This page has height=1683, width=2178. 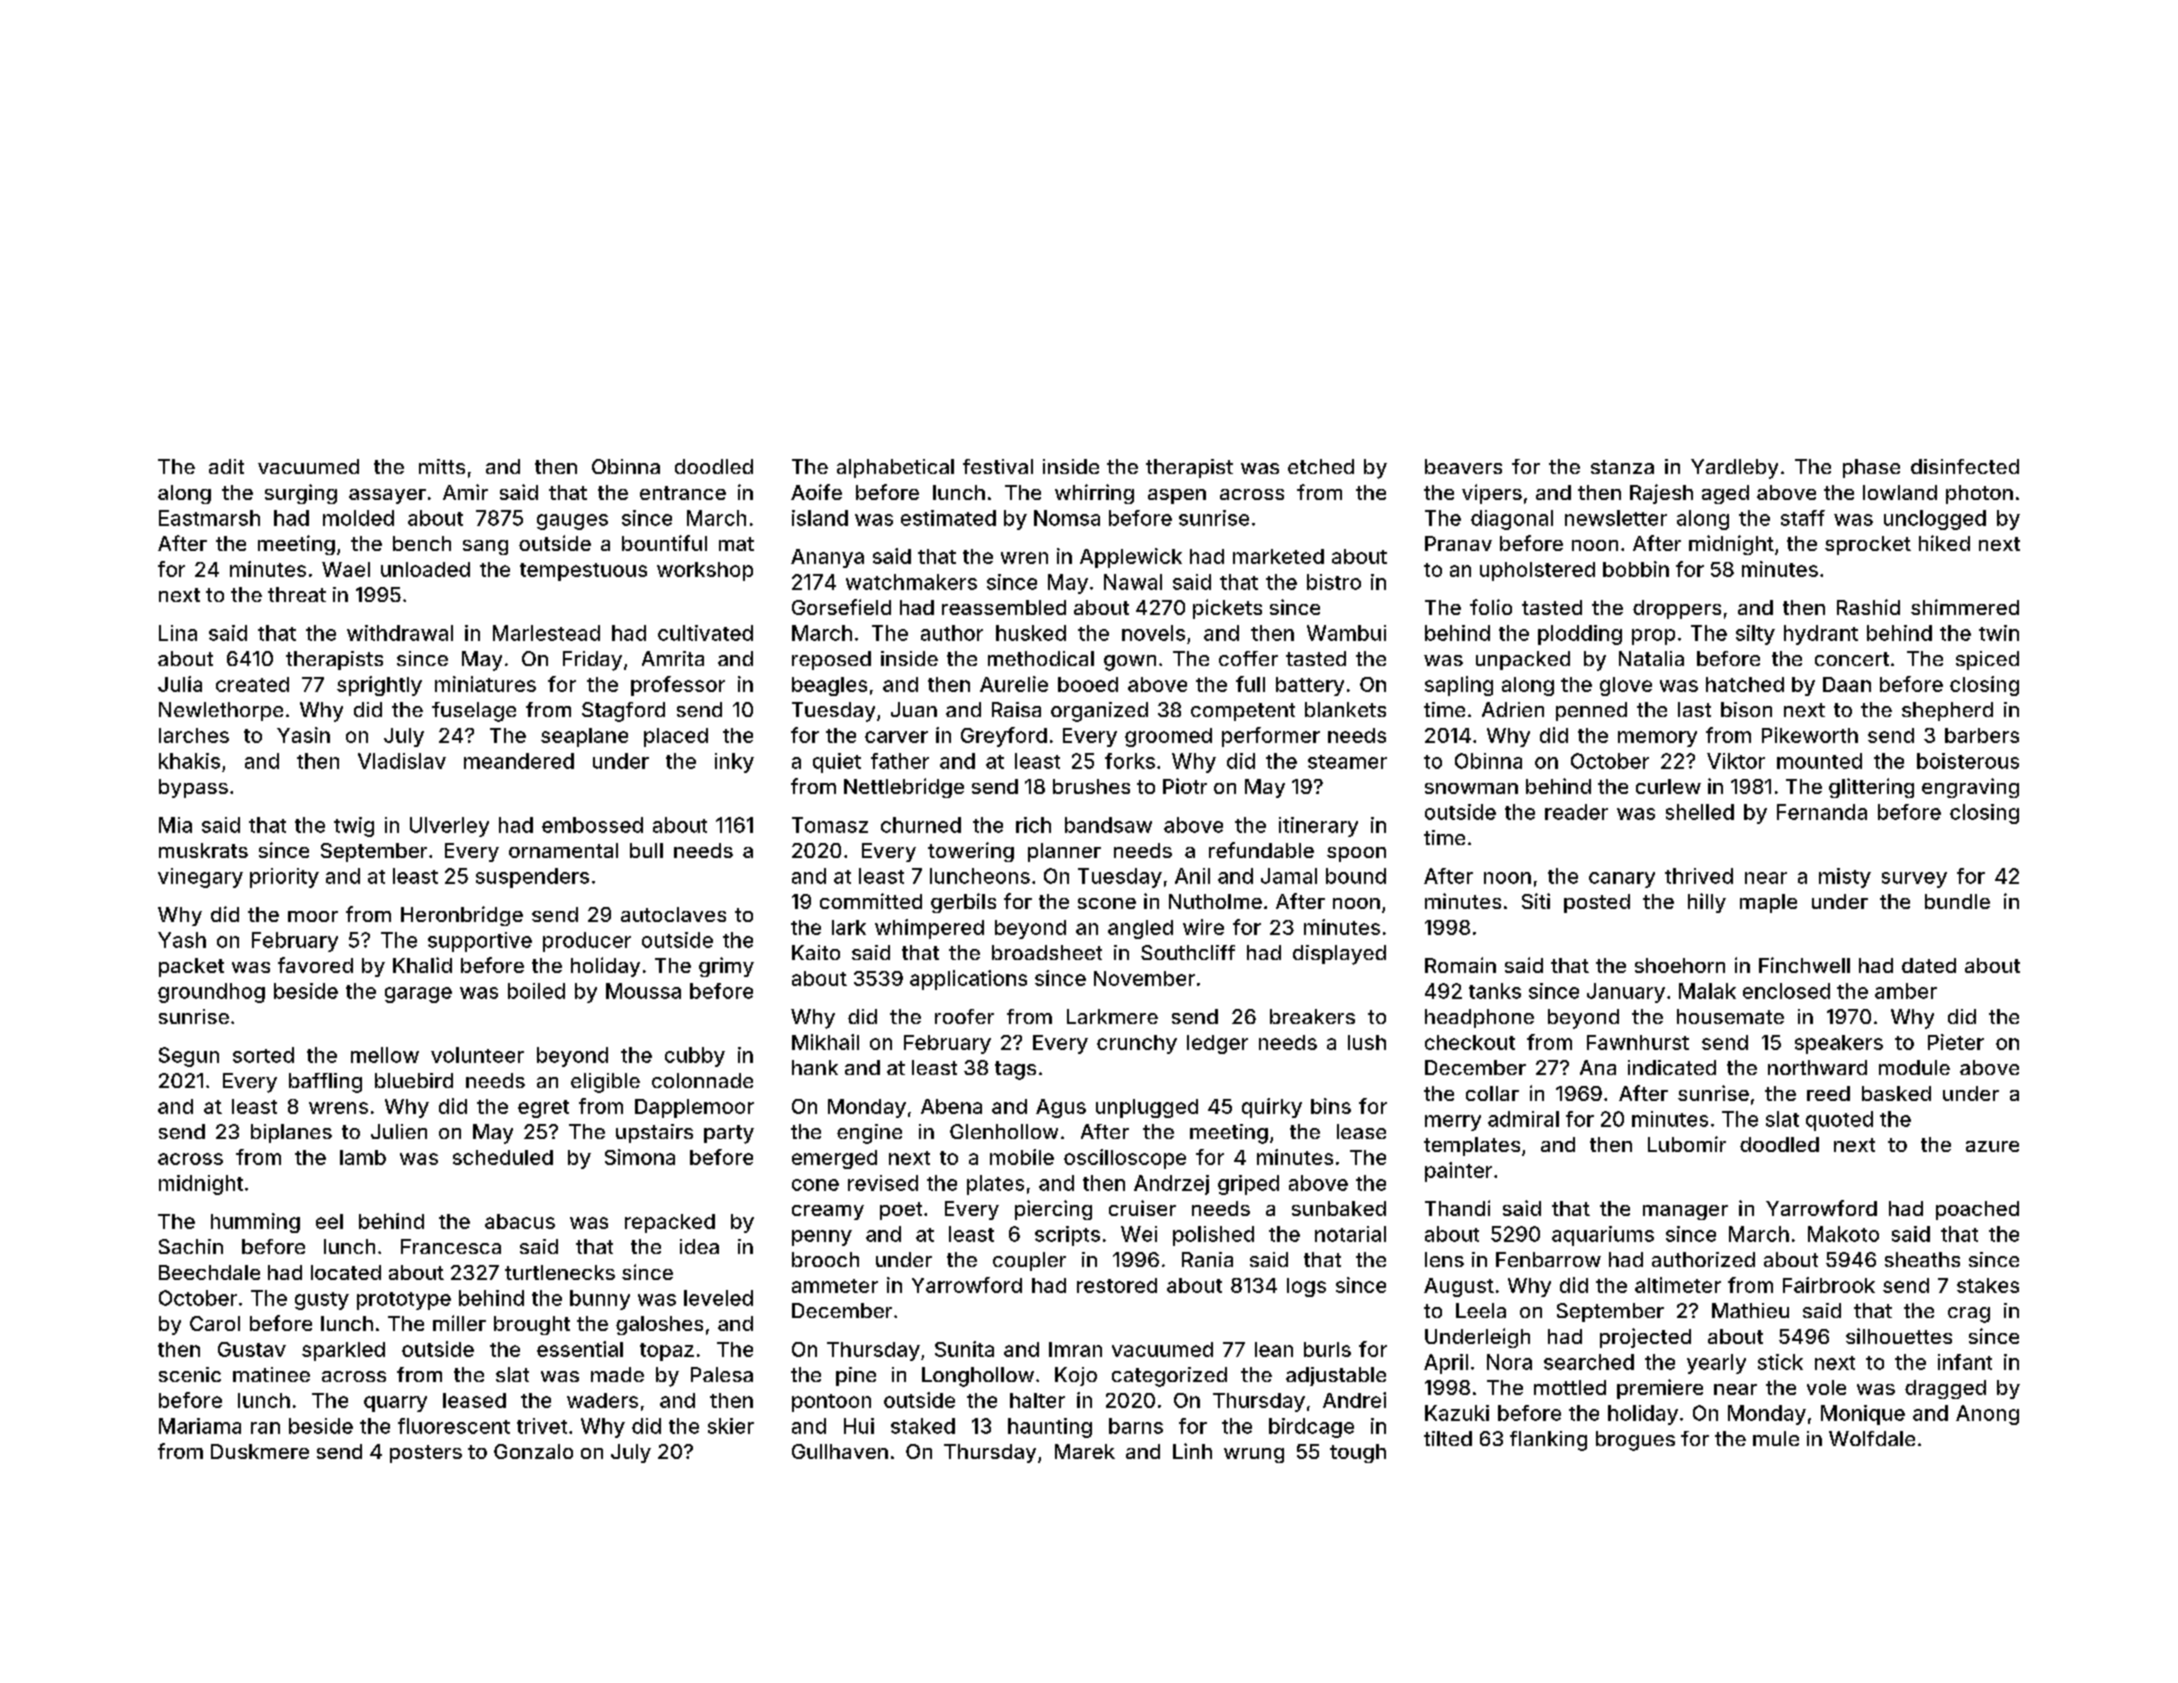 I want to click on Simona, so click(x=640, y=1157).
